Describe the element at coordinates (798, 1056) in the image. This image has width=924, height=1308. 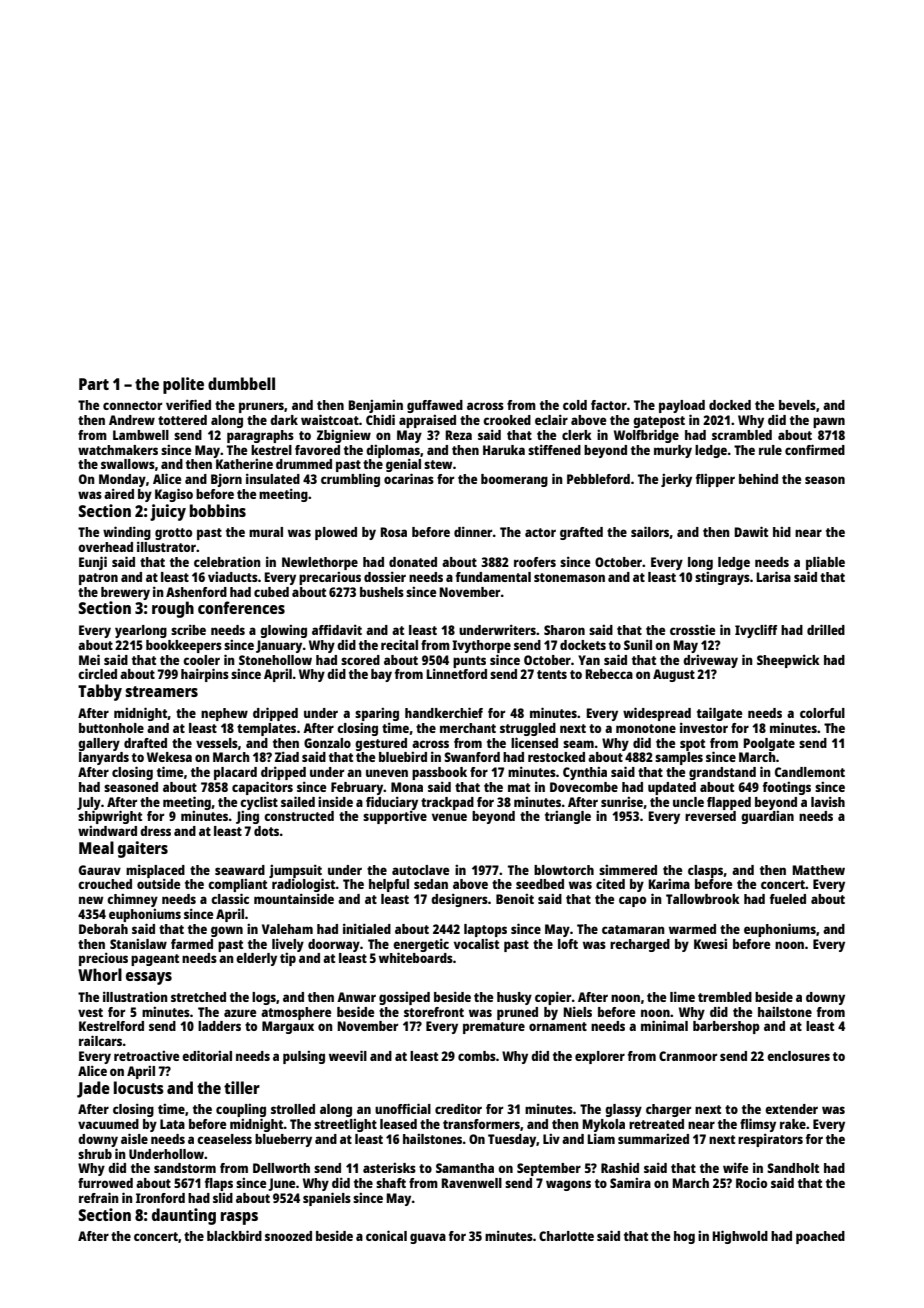
I see `enclosures` at that location.
